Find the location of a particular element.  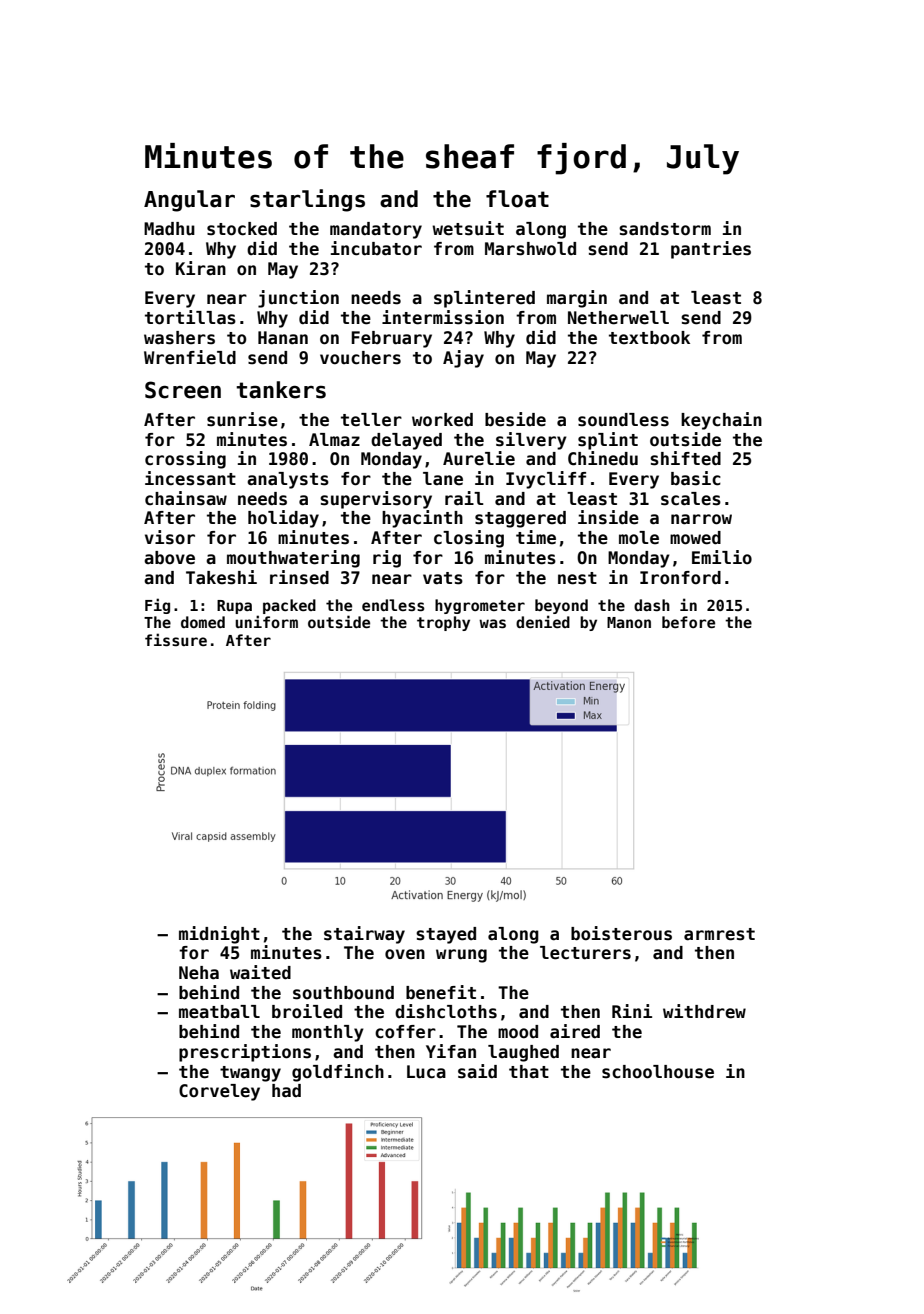

said is located at coordinates (477, 1071).
